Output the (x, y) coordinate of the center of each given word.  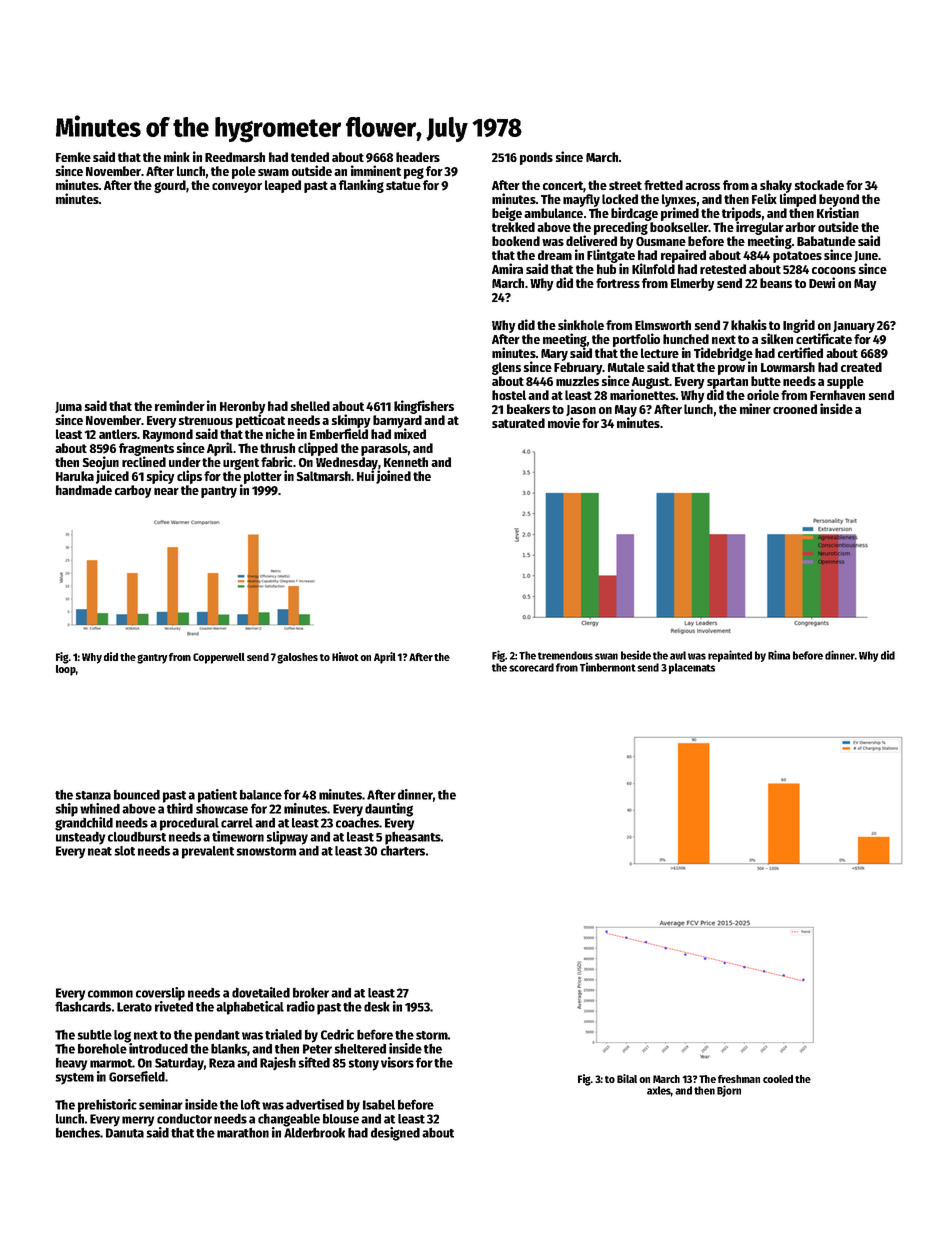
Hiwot (345, 656)
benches (78, 1132)
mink (177, 156)
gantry (152, 659)
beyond (839, 201)
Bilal (627, 1078)
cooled (778, 1079)
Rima (779, 655)
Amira (507, 268)
